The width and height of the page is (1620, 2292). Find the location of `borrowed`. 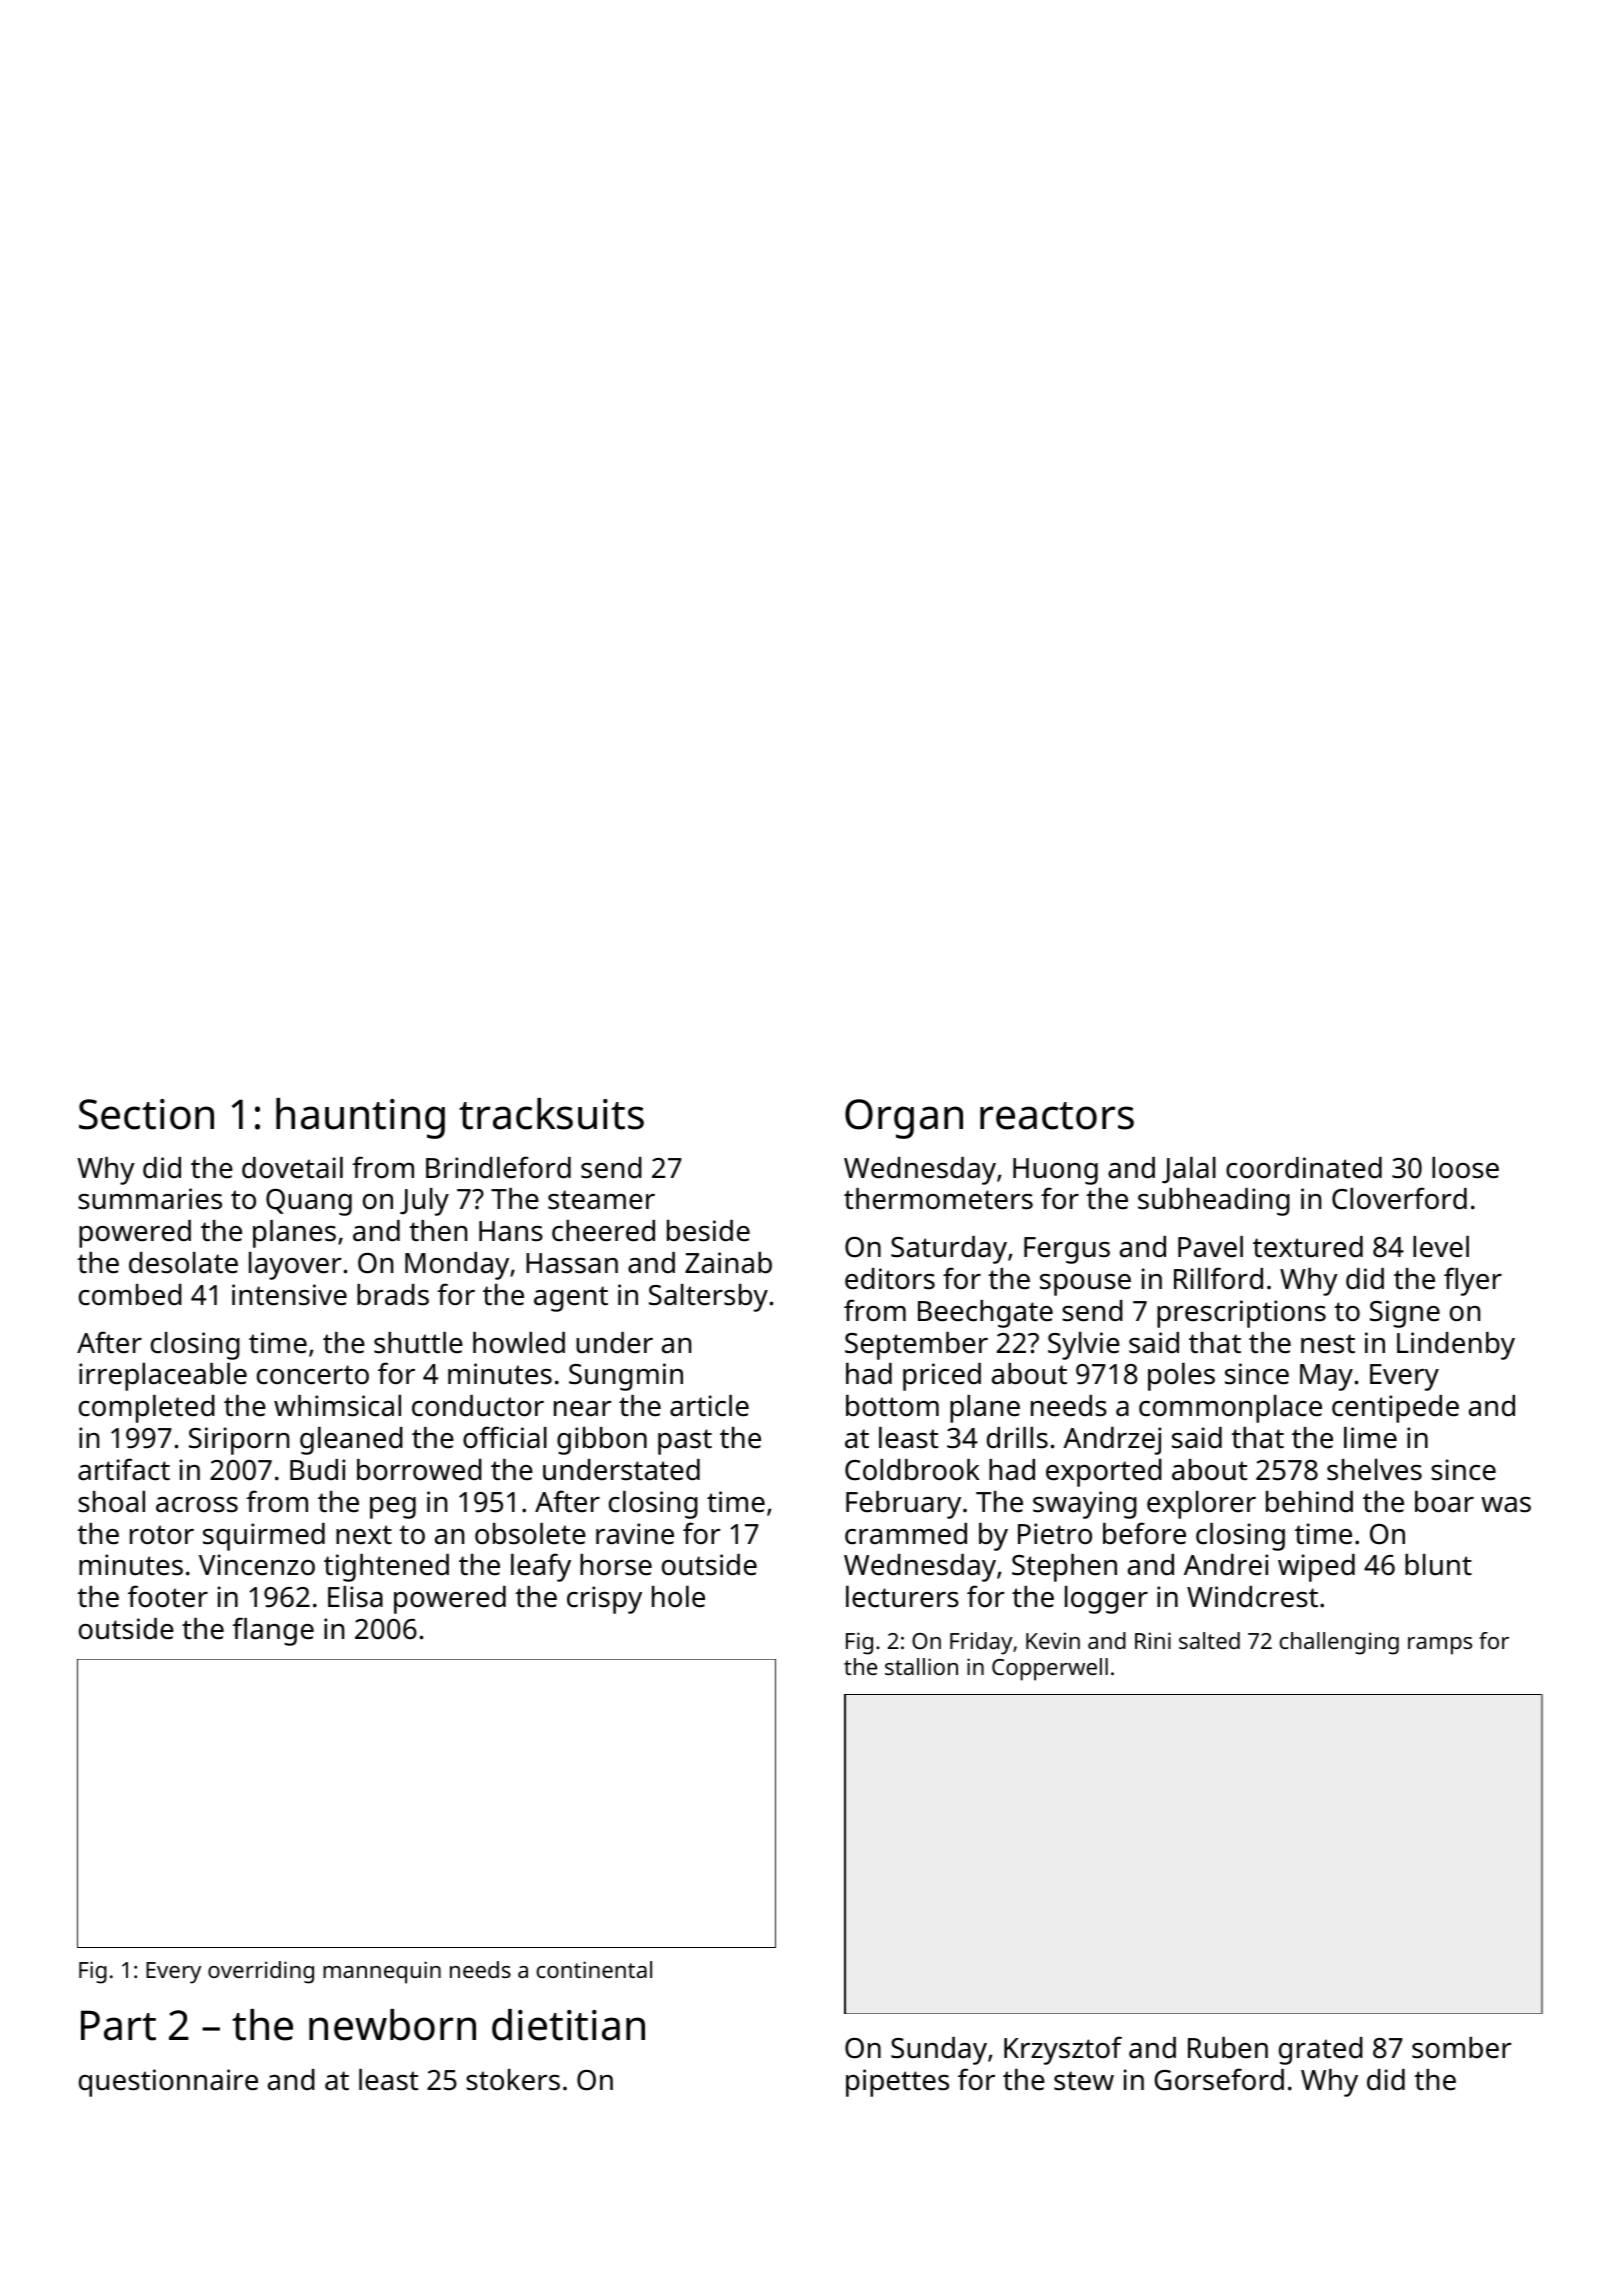

borrowed is located at coordinates (419, 1470).
